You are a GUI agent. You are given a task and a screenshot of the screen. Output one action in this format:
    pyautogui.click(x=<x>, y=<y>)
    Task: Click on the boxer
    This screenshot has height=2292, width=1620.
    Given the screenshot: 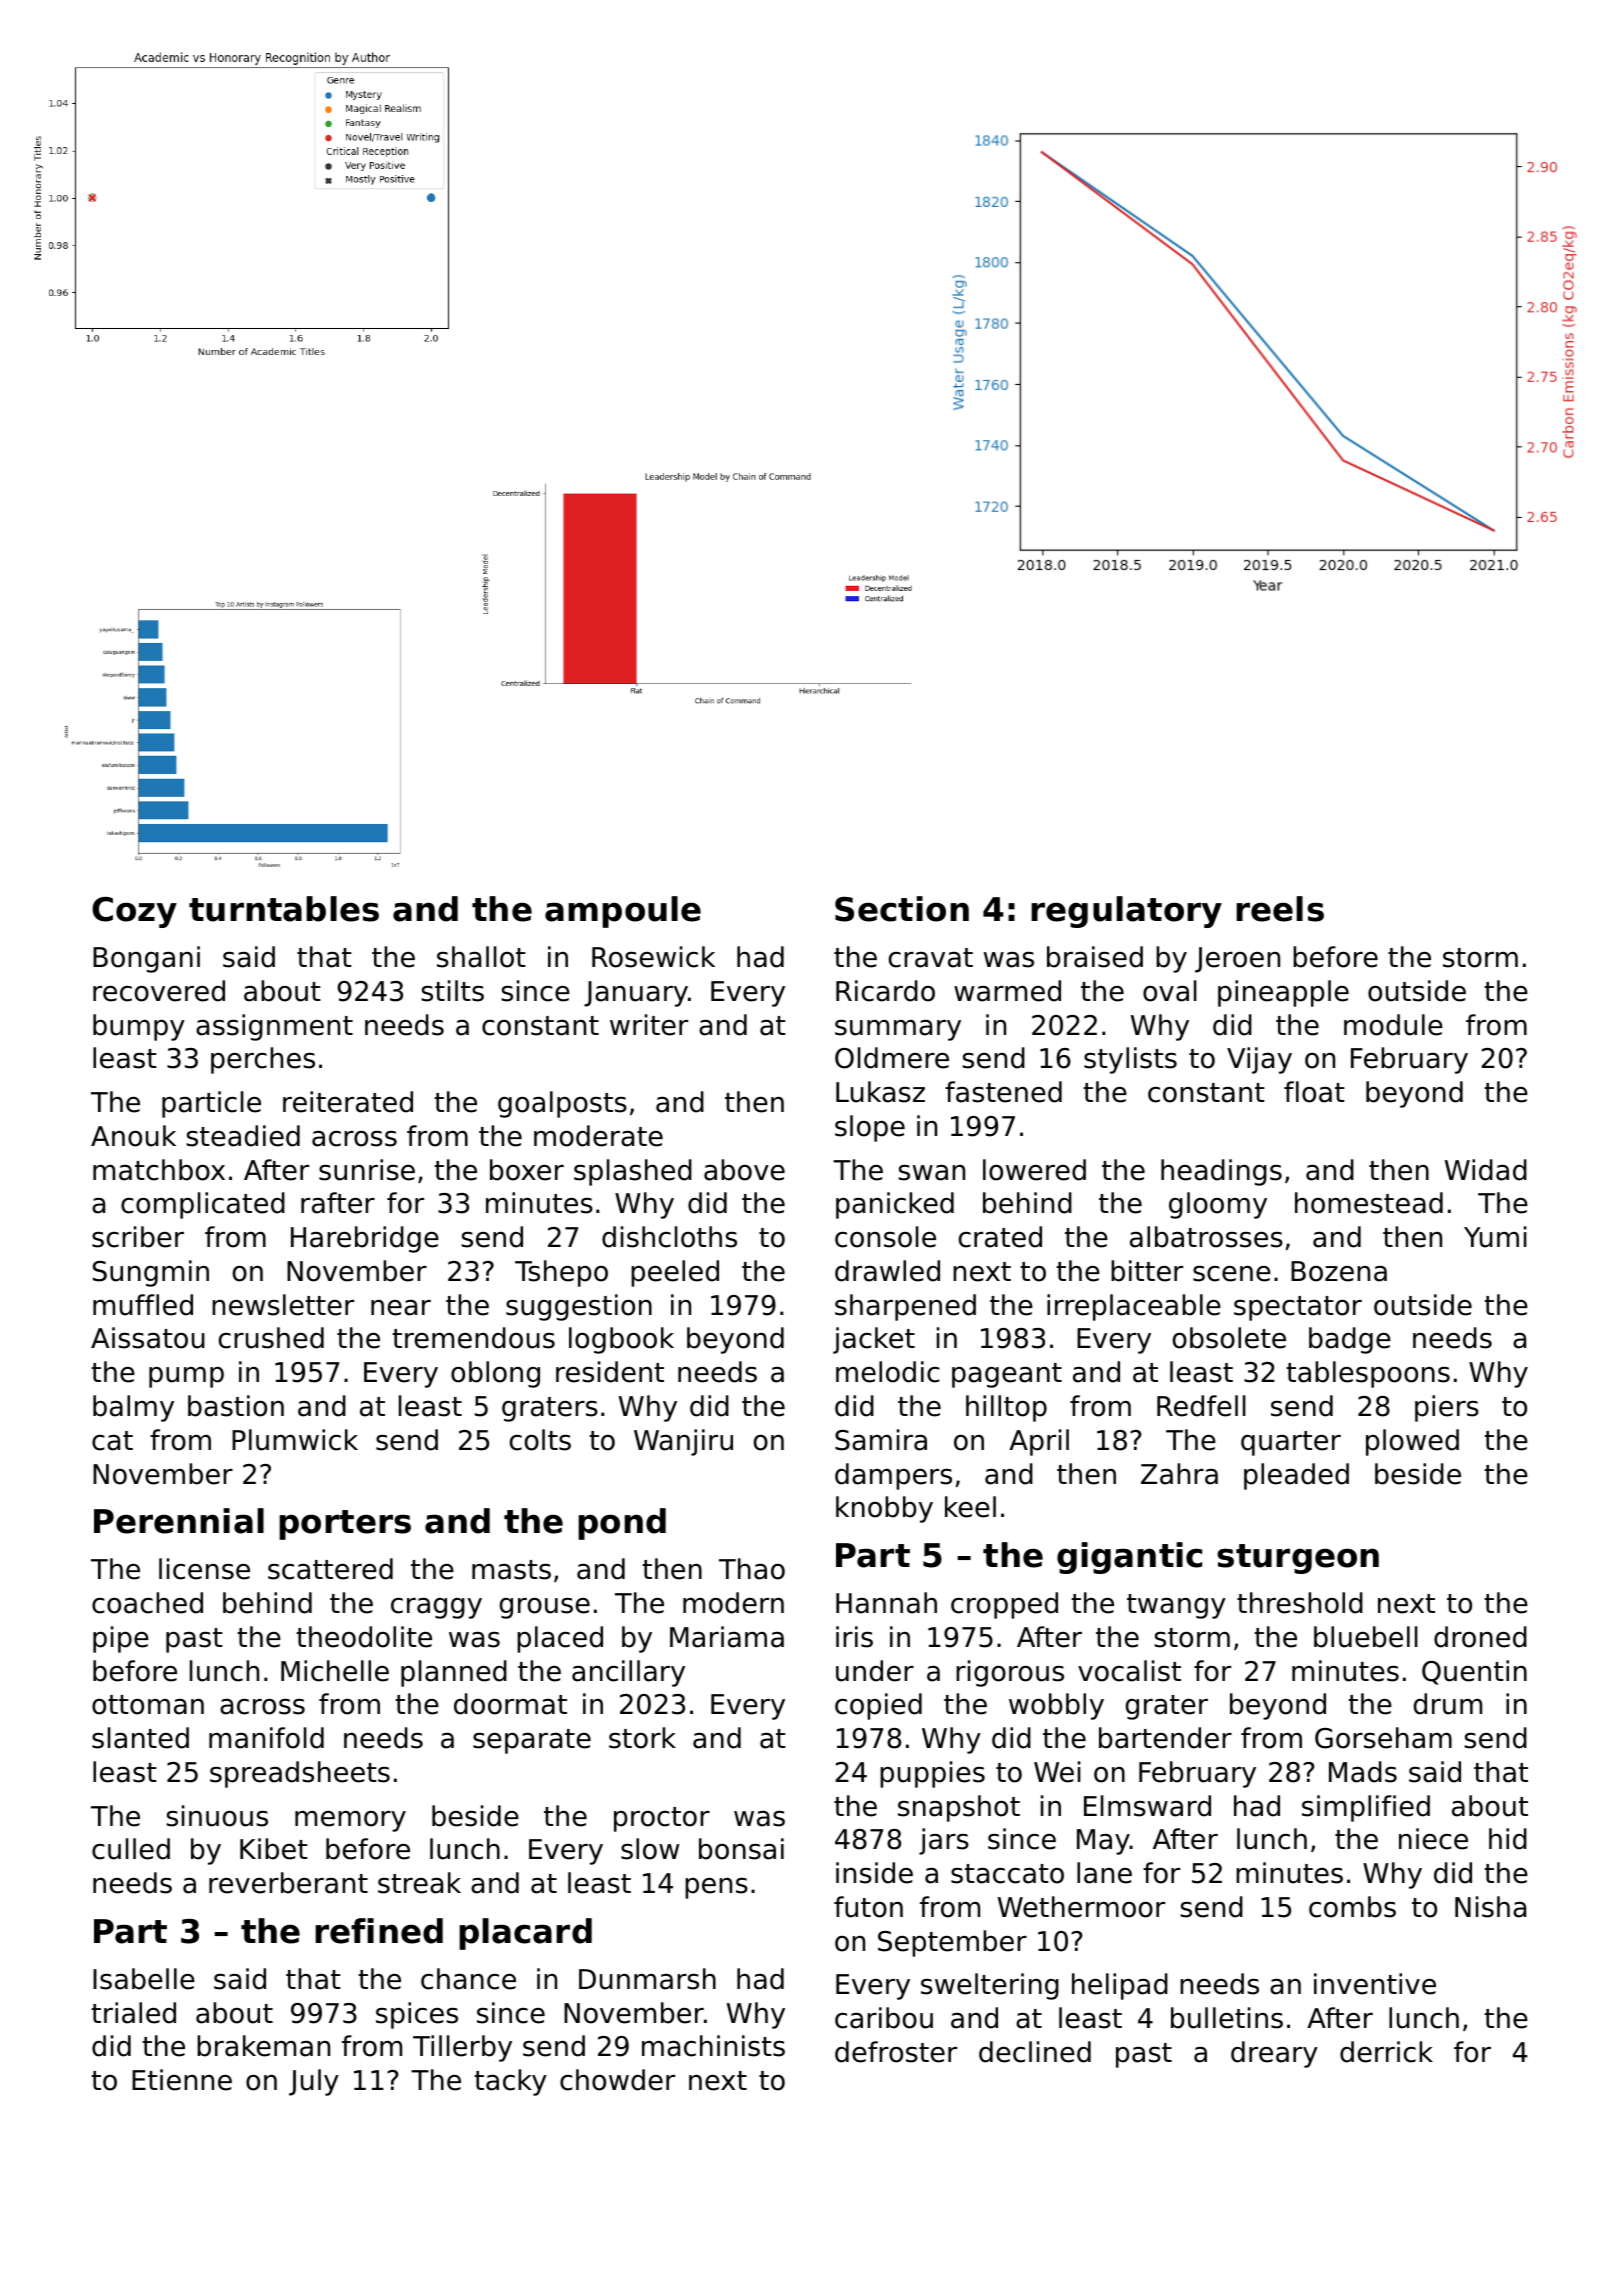 What is the action you would take?
    pyautogui.click(x=527, y=1170)
